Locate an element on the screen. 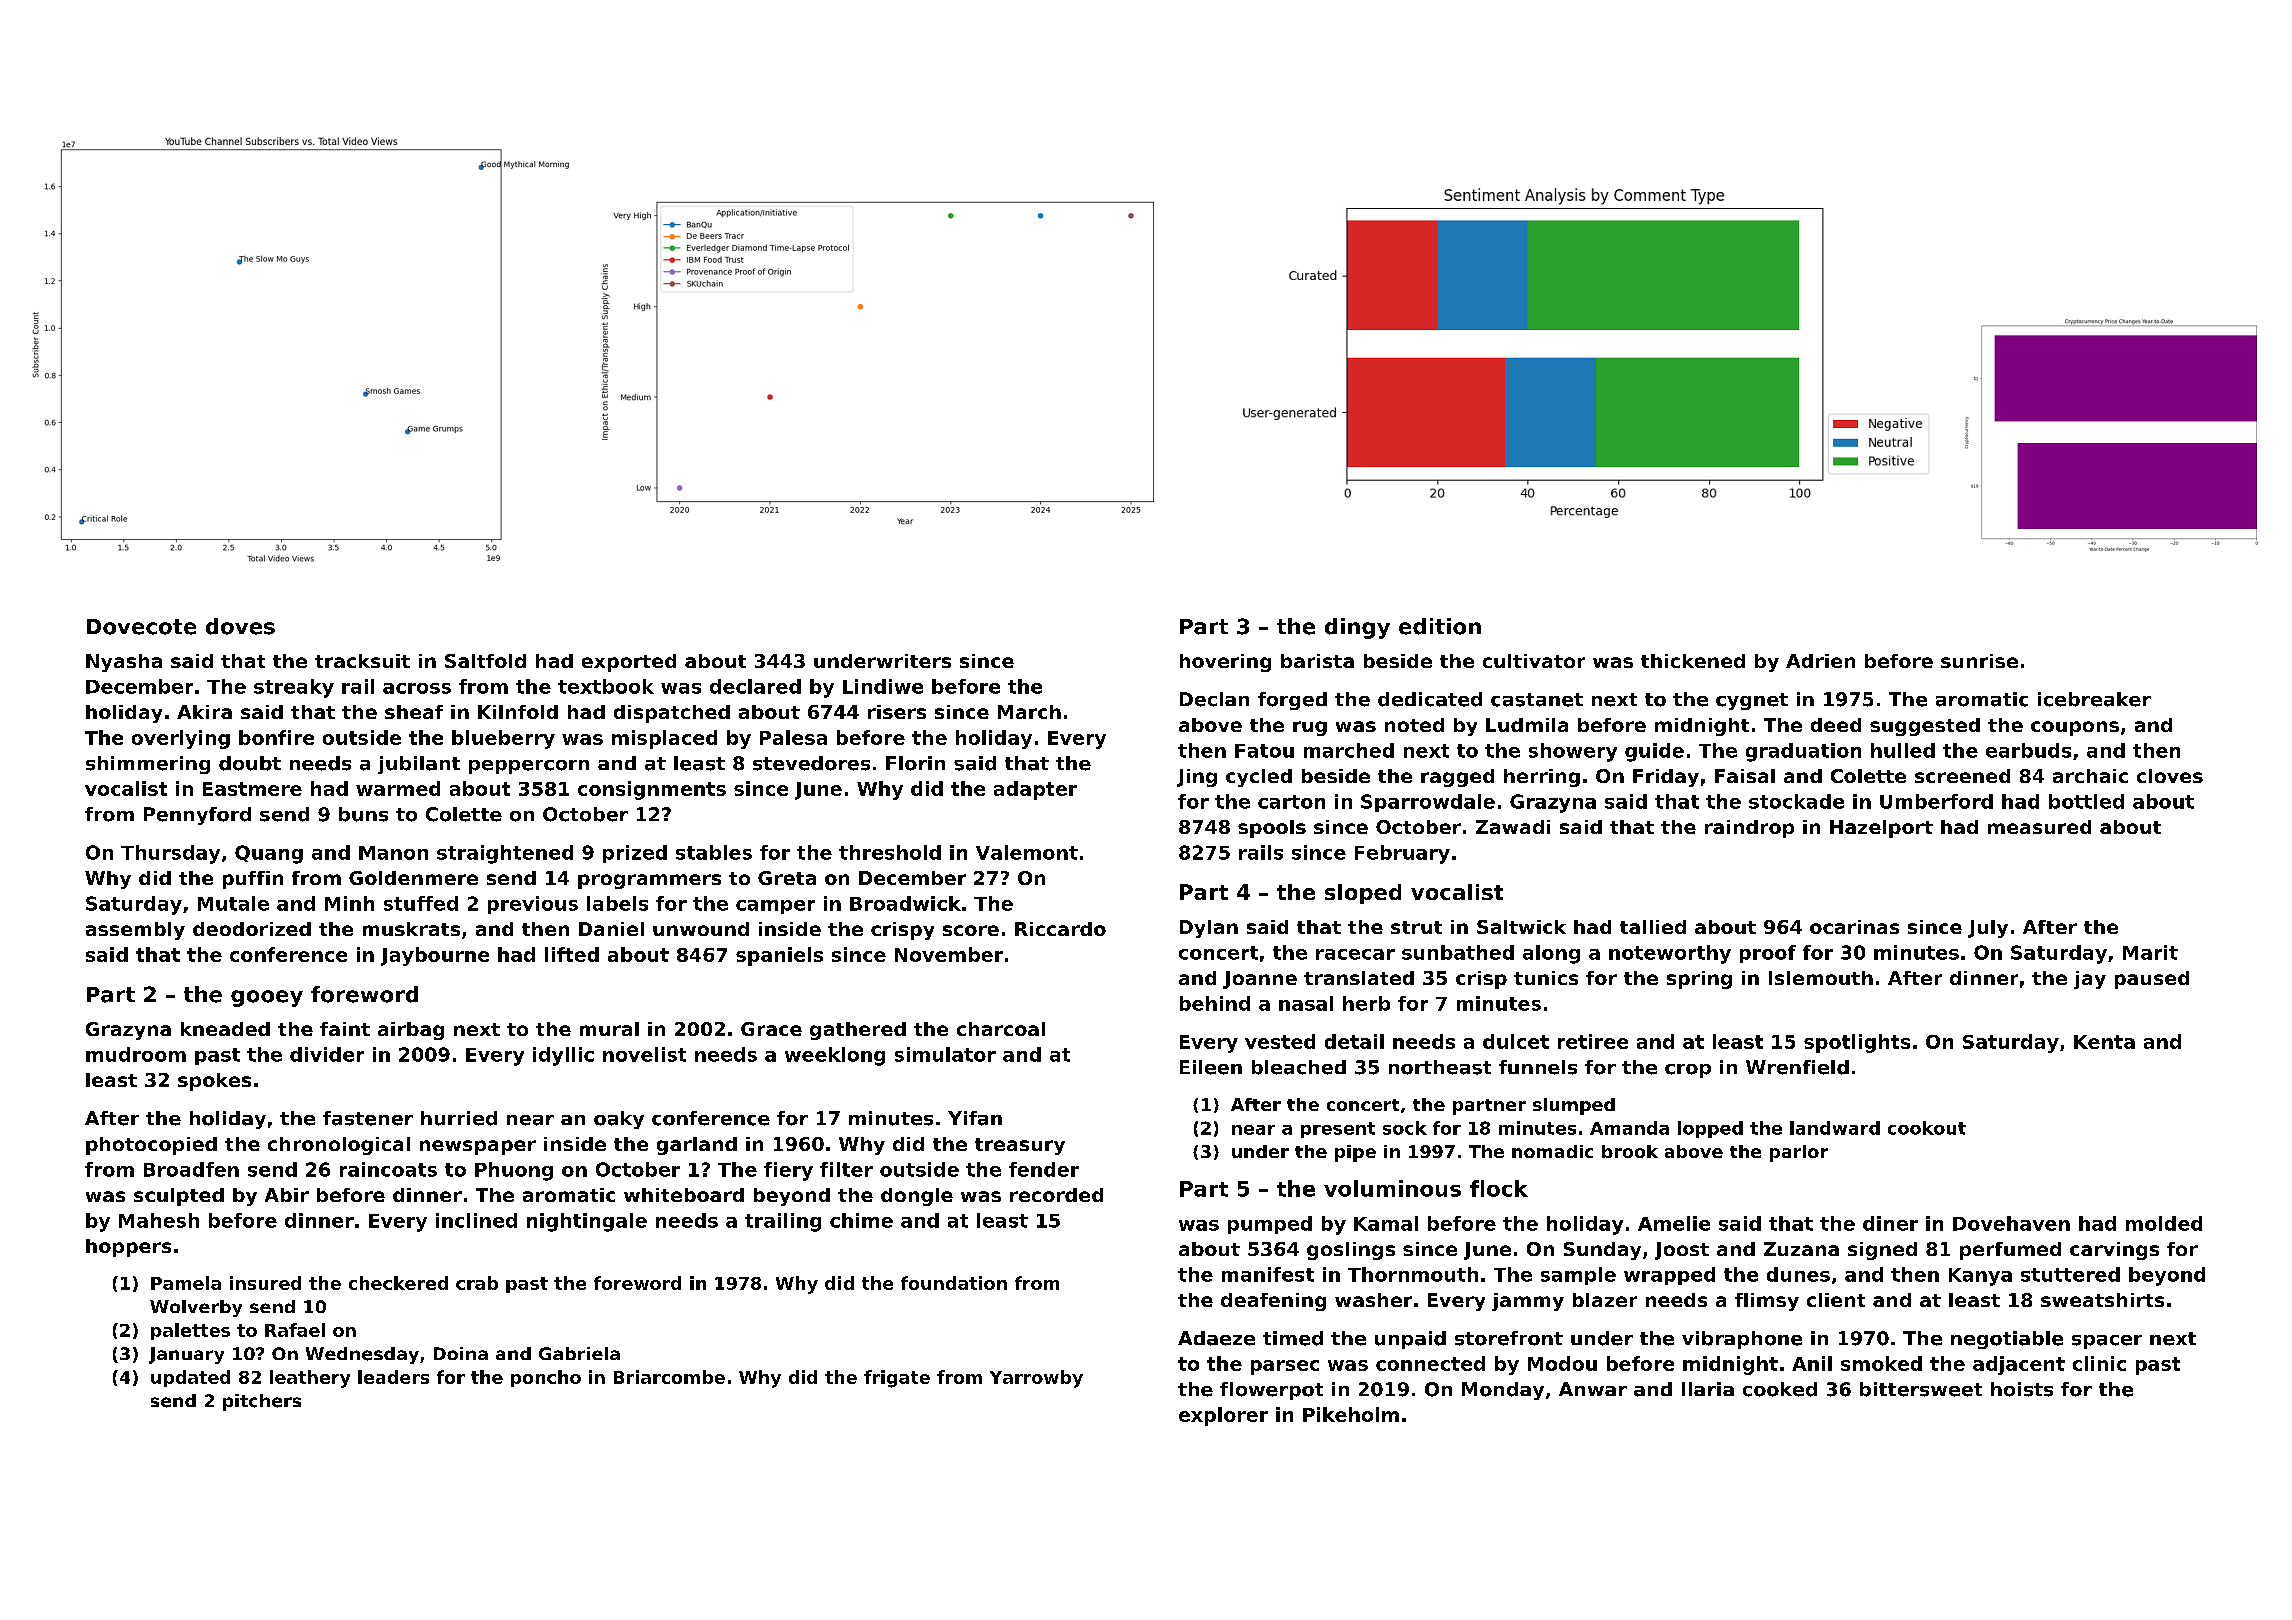 This screenshot has height=1620, width=2292. Adrien is located at coordinates (1820, 661).
